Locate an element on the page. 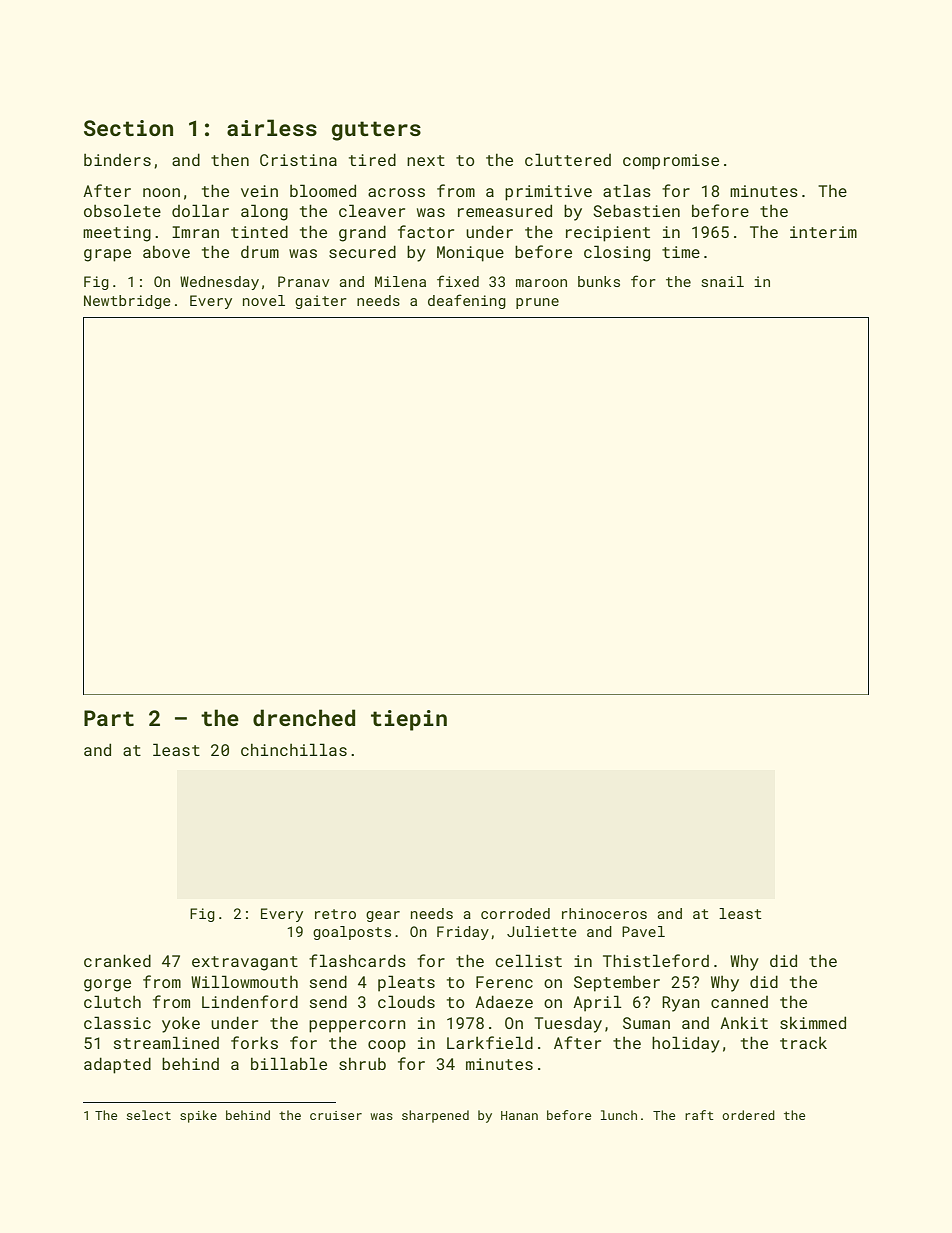 This page has height=1233, width=952. prune is located at coordinates (537, 303).
